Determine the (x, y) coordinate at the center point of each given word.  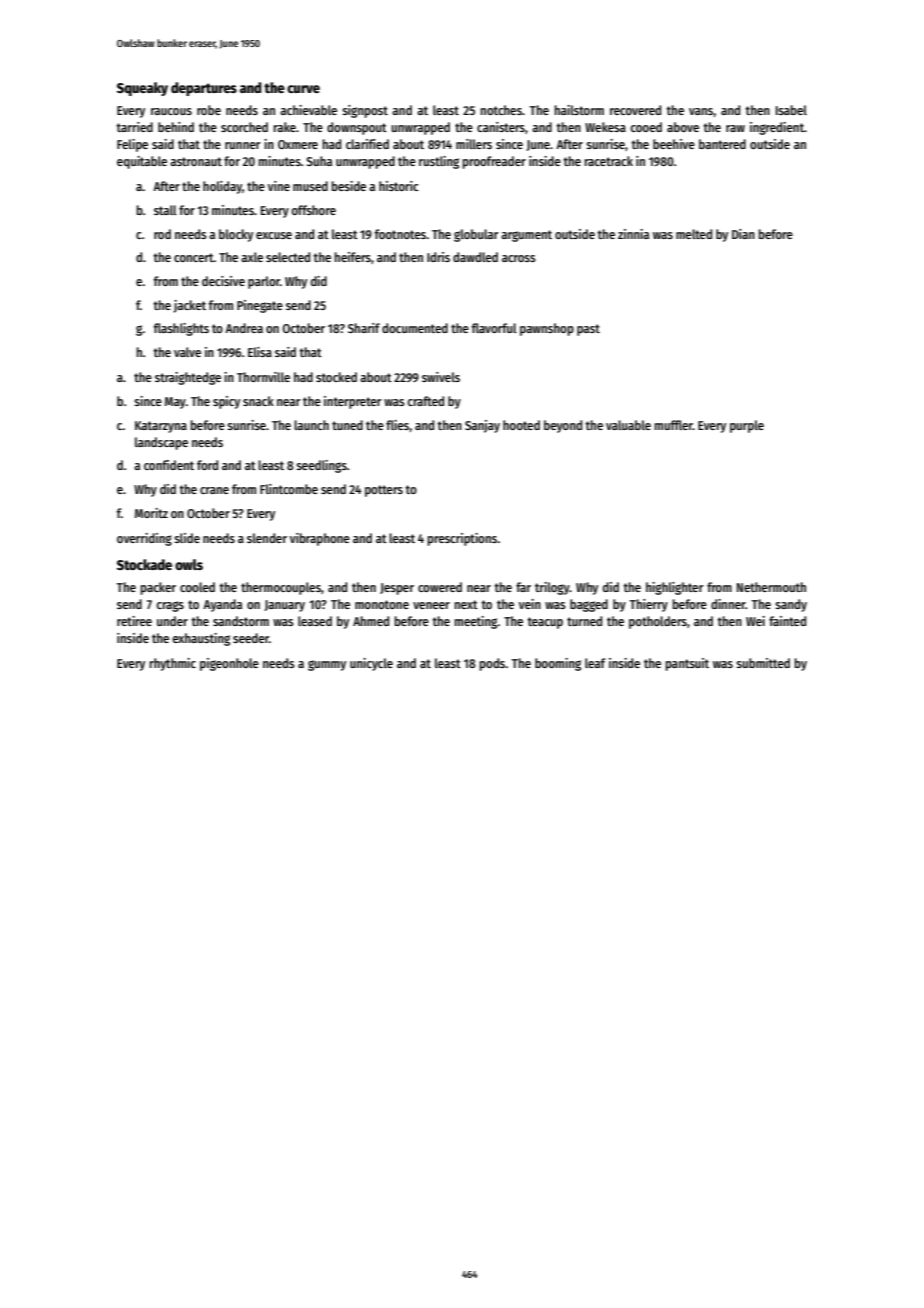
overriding (144, 539)
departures (204, 89)
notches (501, 110)
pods (492, 664)
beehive (674, 144)
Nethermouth (771, 587)
